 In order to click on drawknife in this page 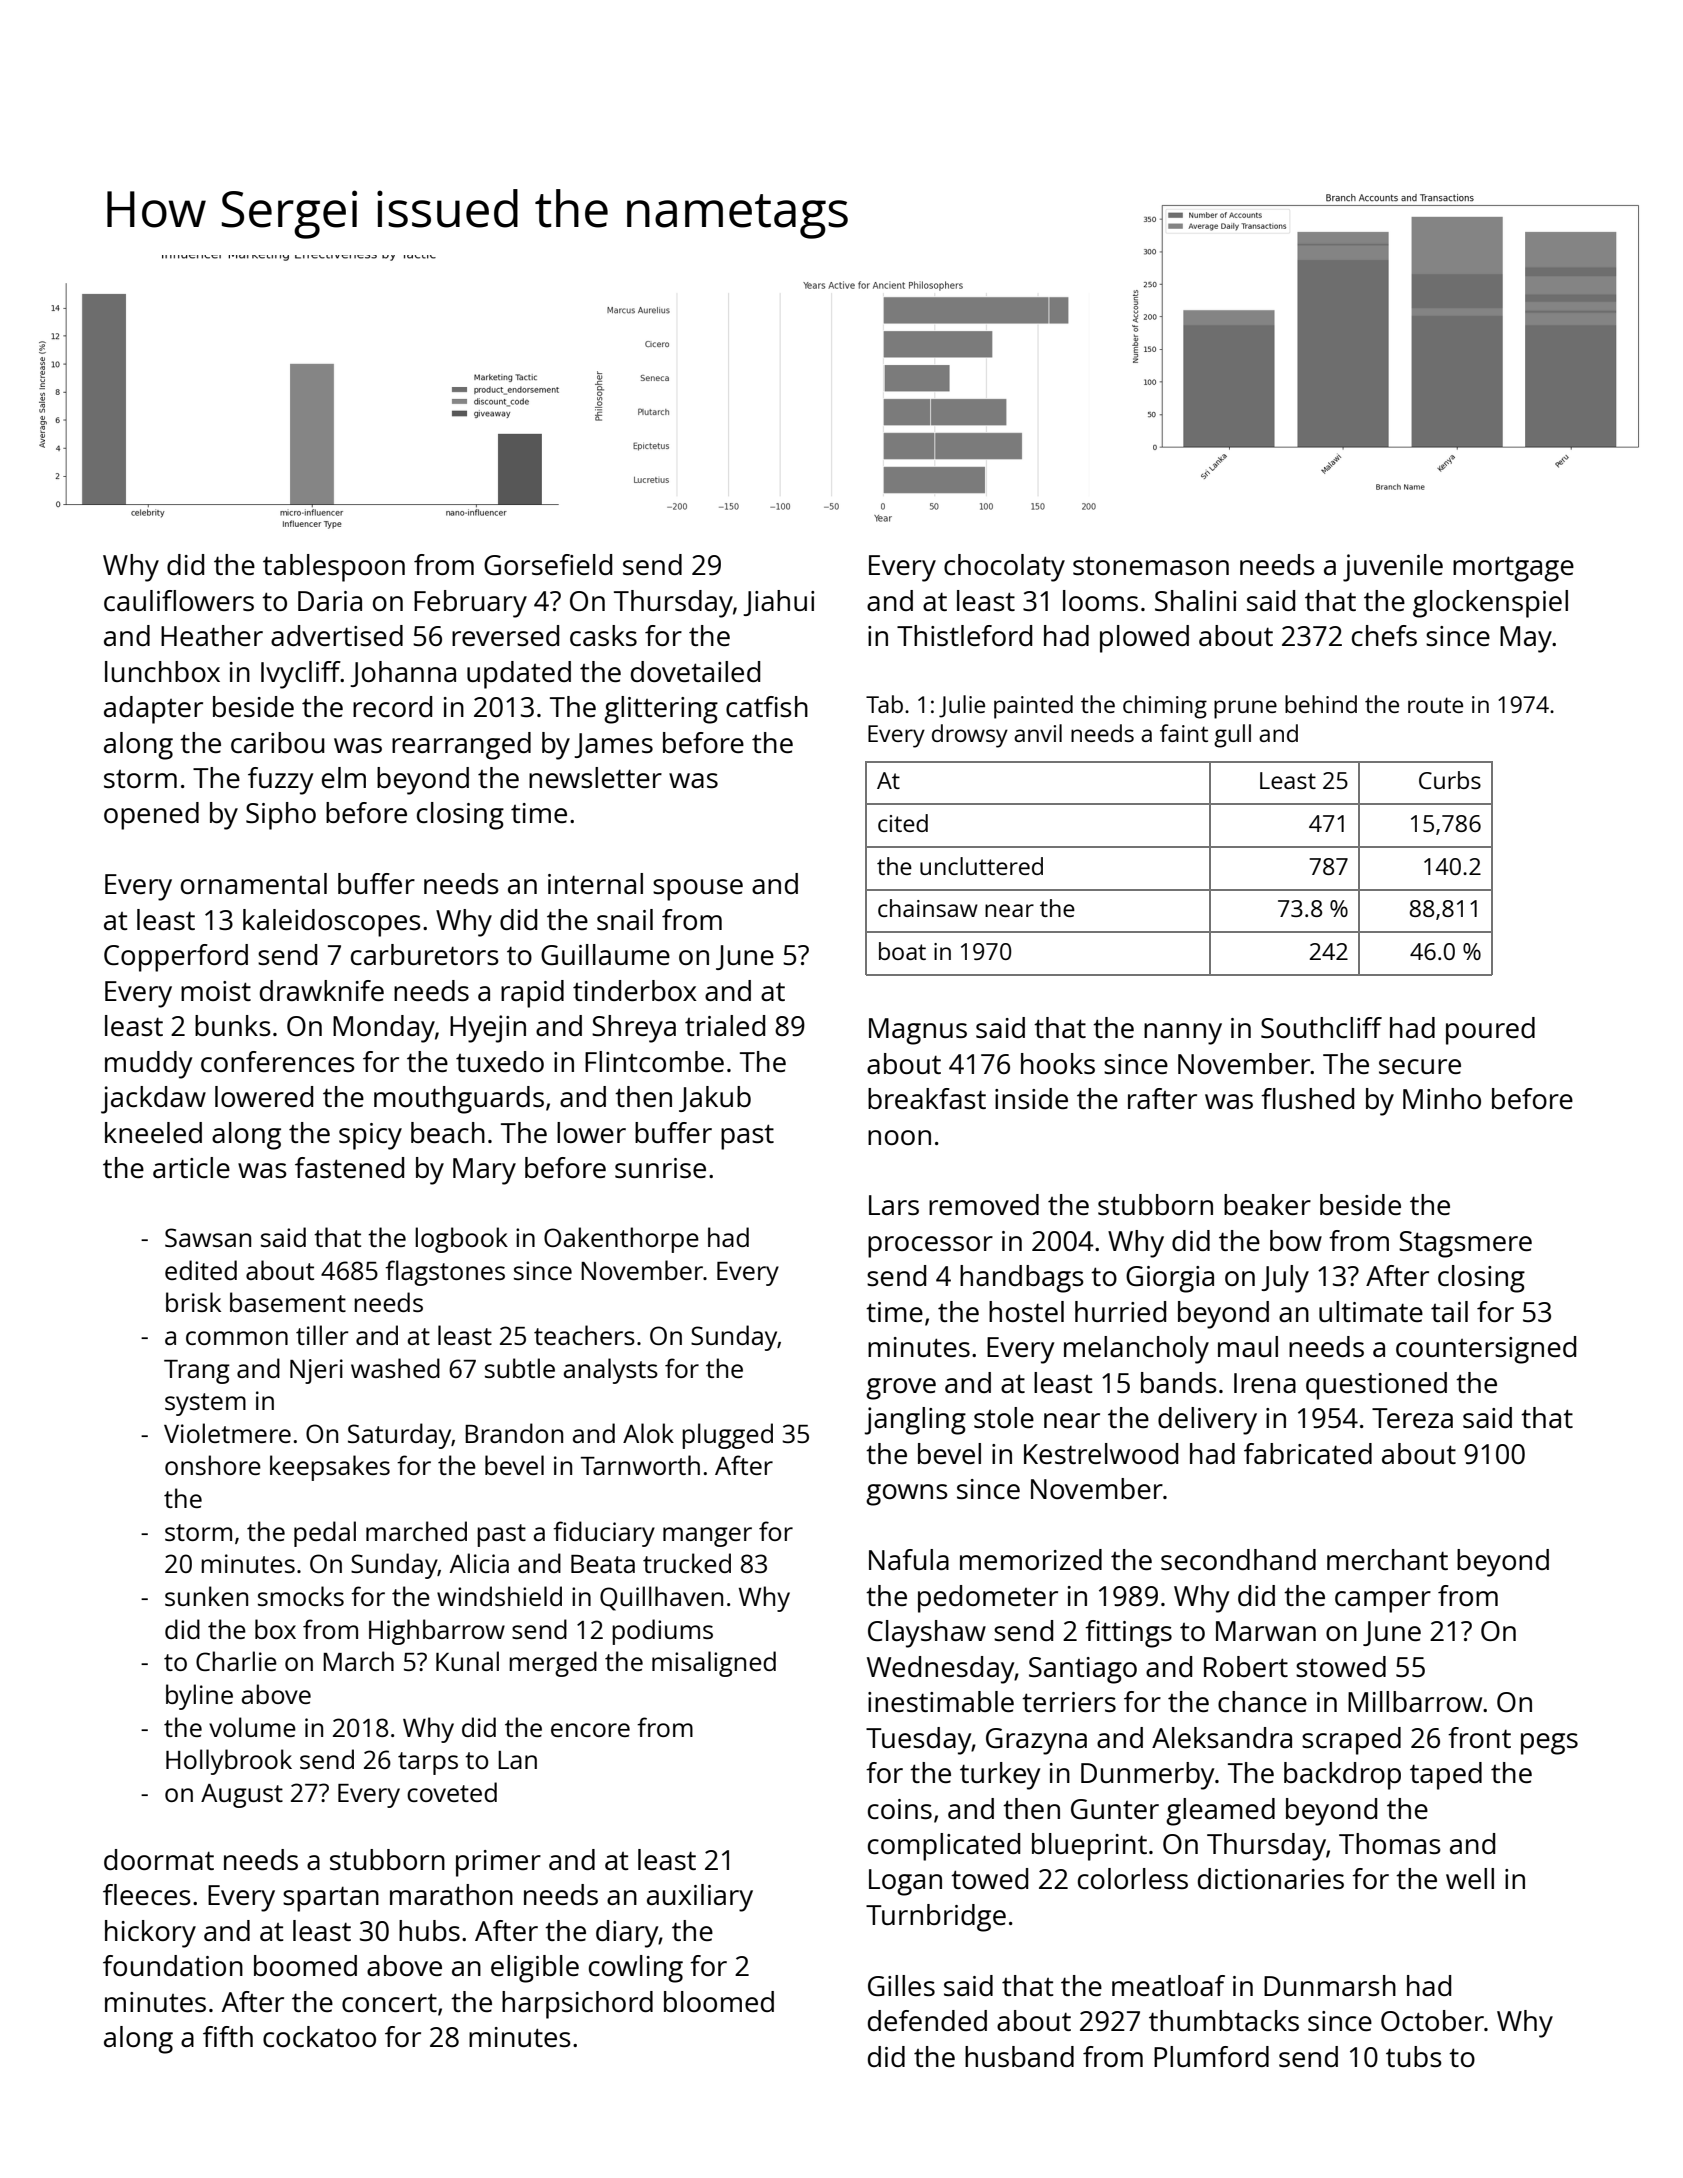, I will do `click(322, 990)`.
